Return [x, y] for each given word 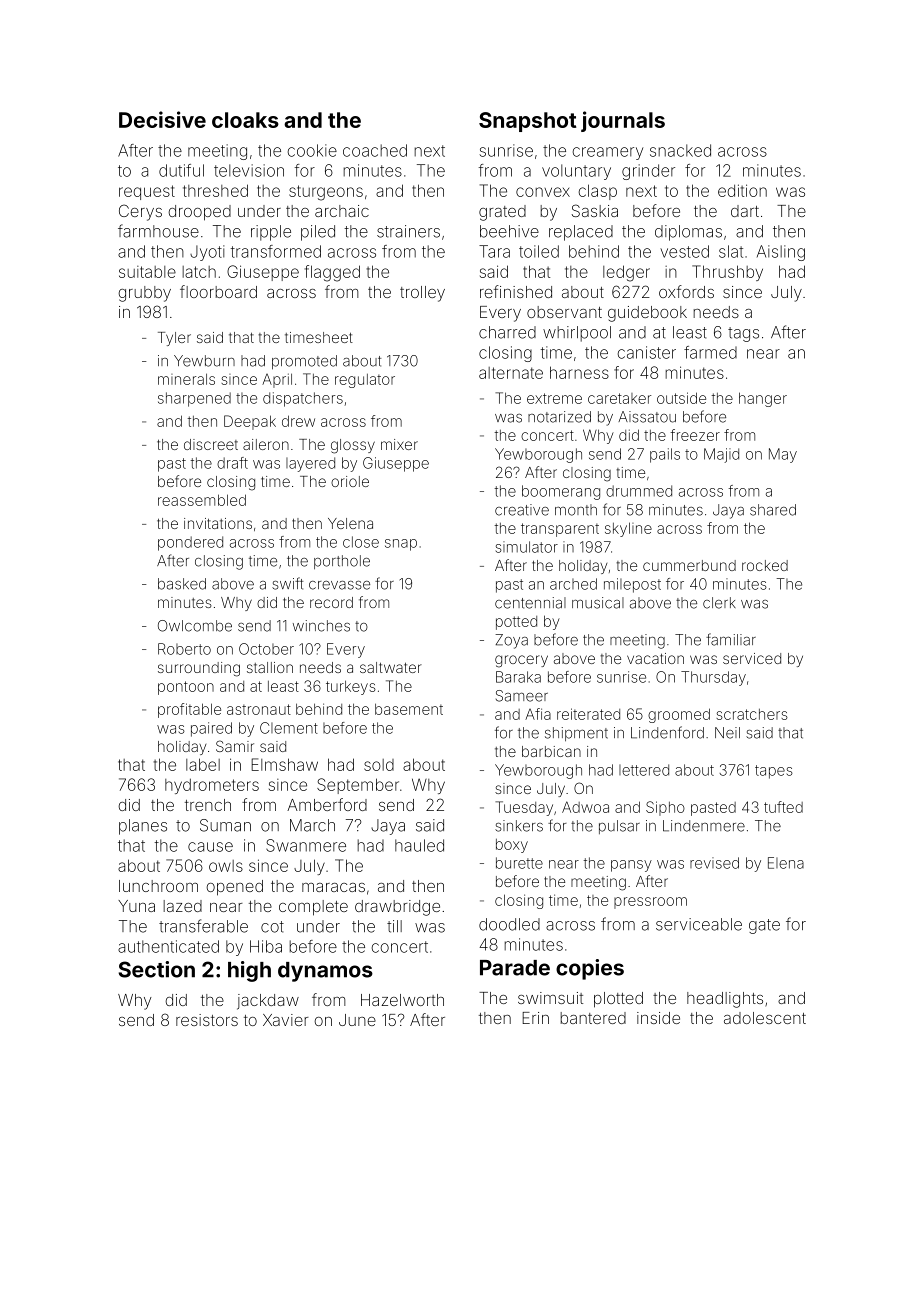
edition [742, 190]
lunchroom [158, 886]
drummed [639, 491]
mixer [399, 444]
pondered [190, 543]
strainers [408, 231]
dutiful [181, 170]
